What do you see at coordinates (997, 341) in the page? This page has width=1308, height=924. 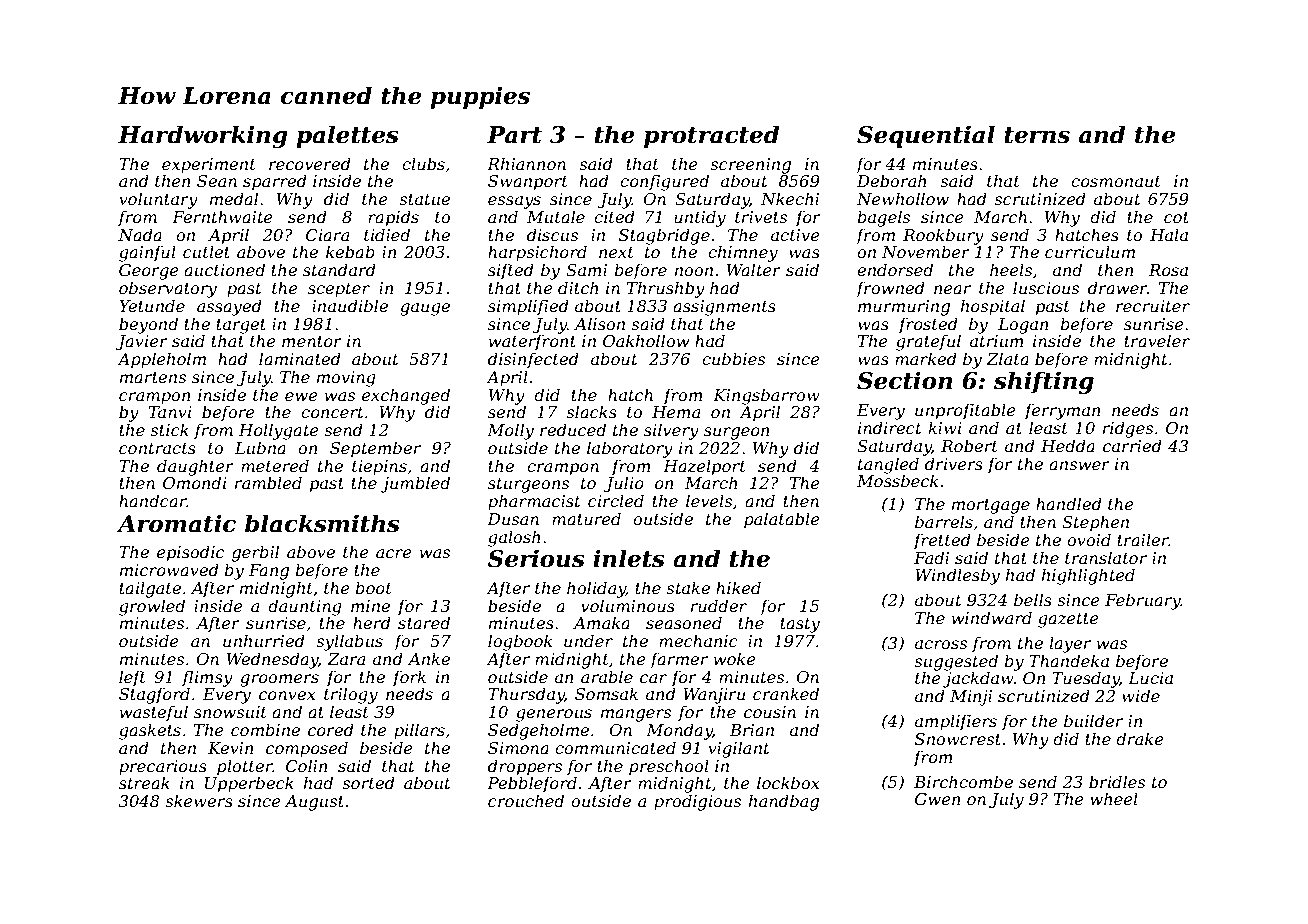 I see `atrium` at bounding box center [997, 341].
